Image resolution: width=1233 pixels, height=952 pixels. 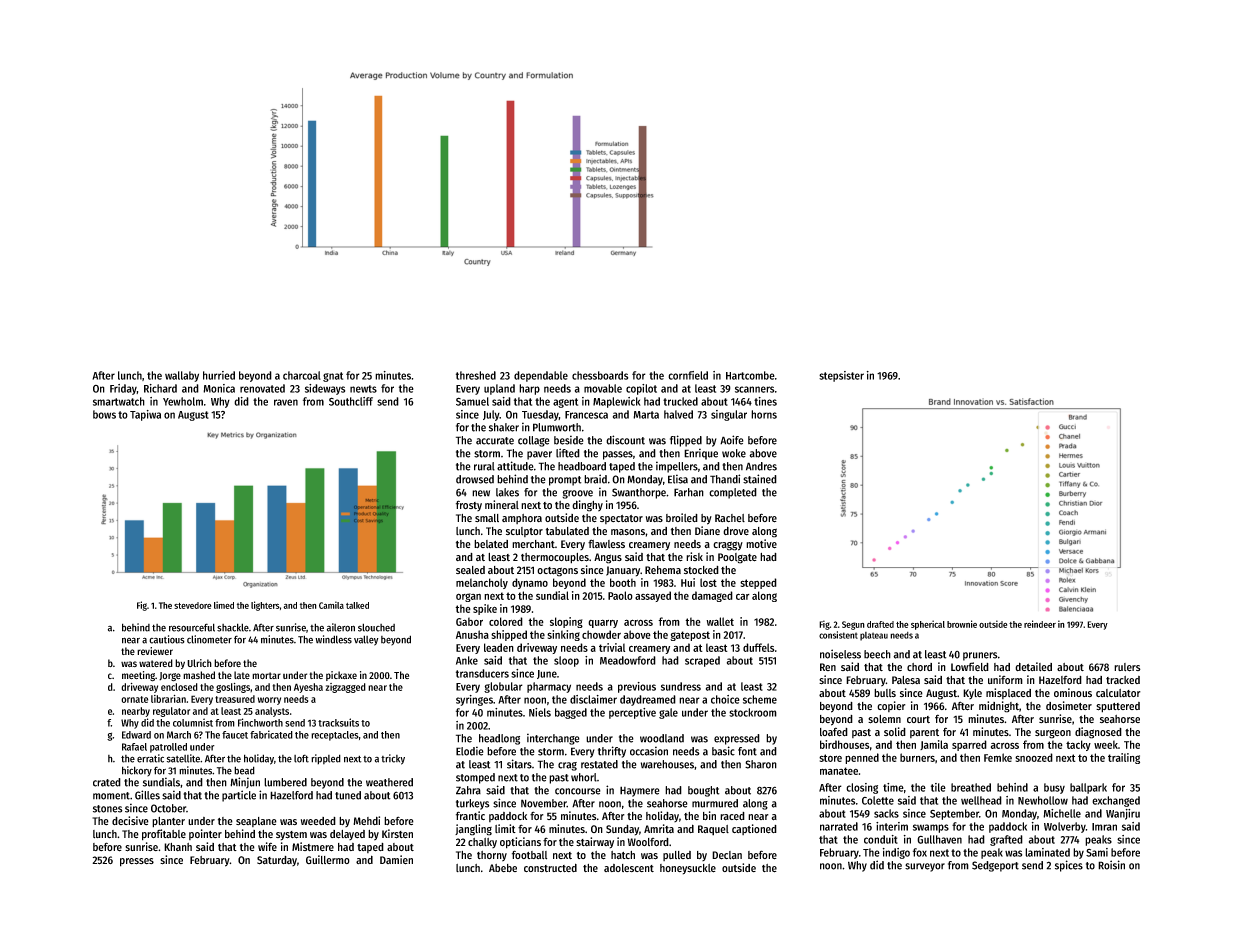 What do you see at coordinates (302, 375) in the screenshot?
I see `charcoal` at bounding box center [302, 375].
